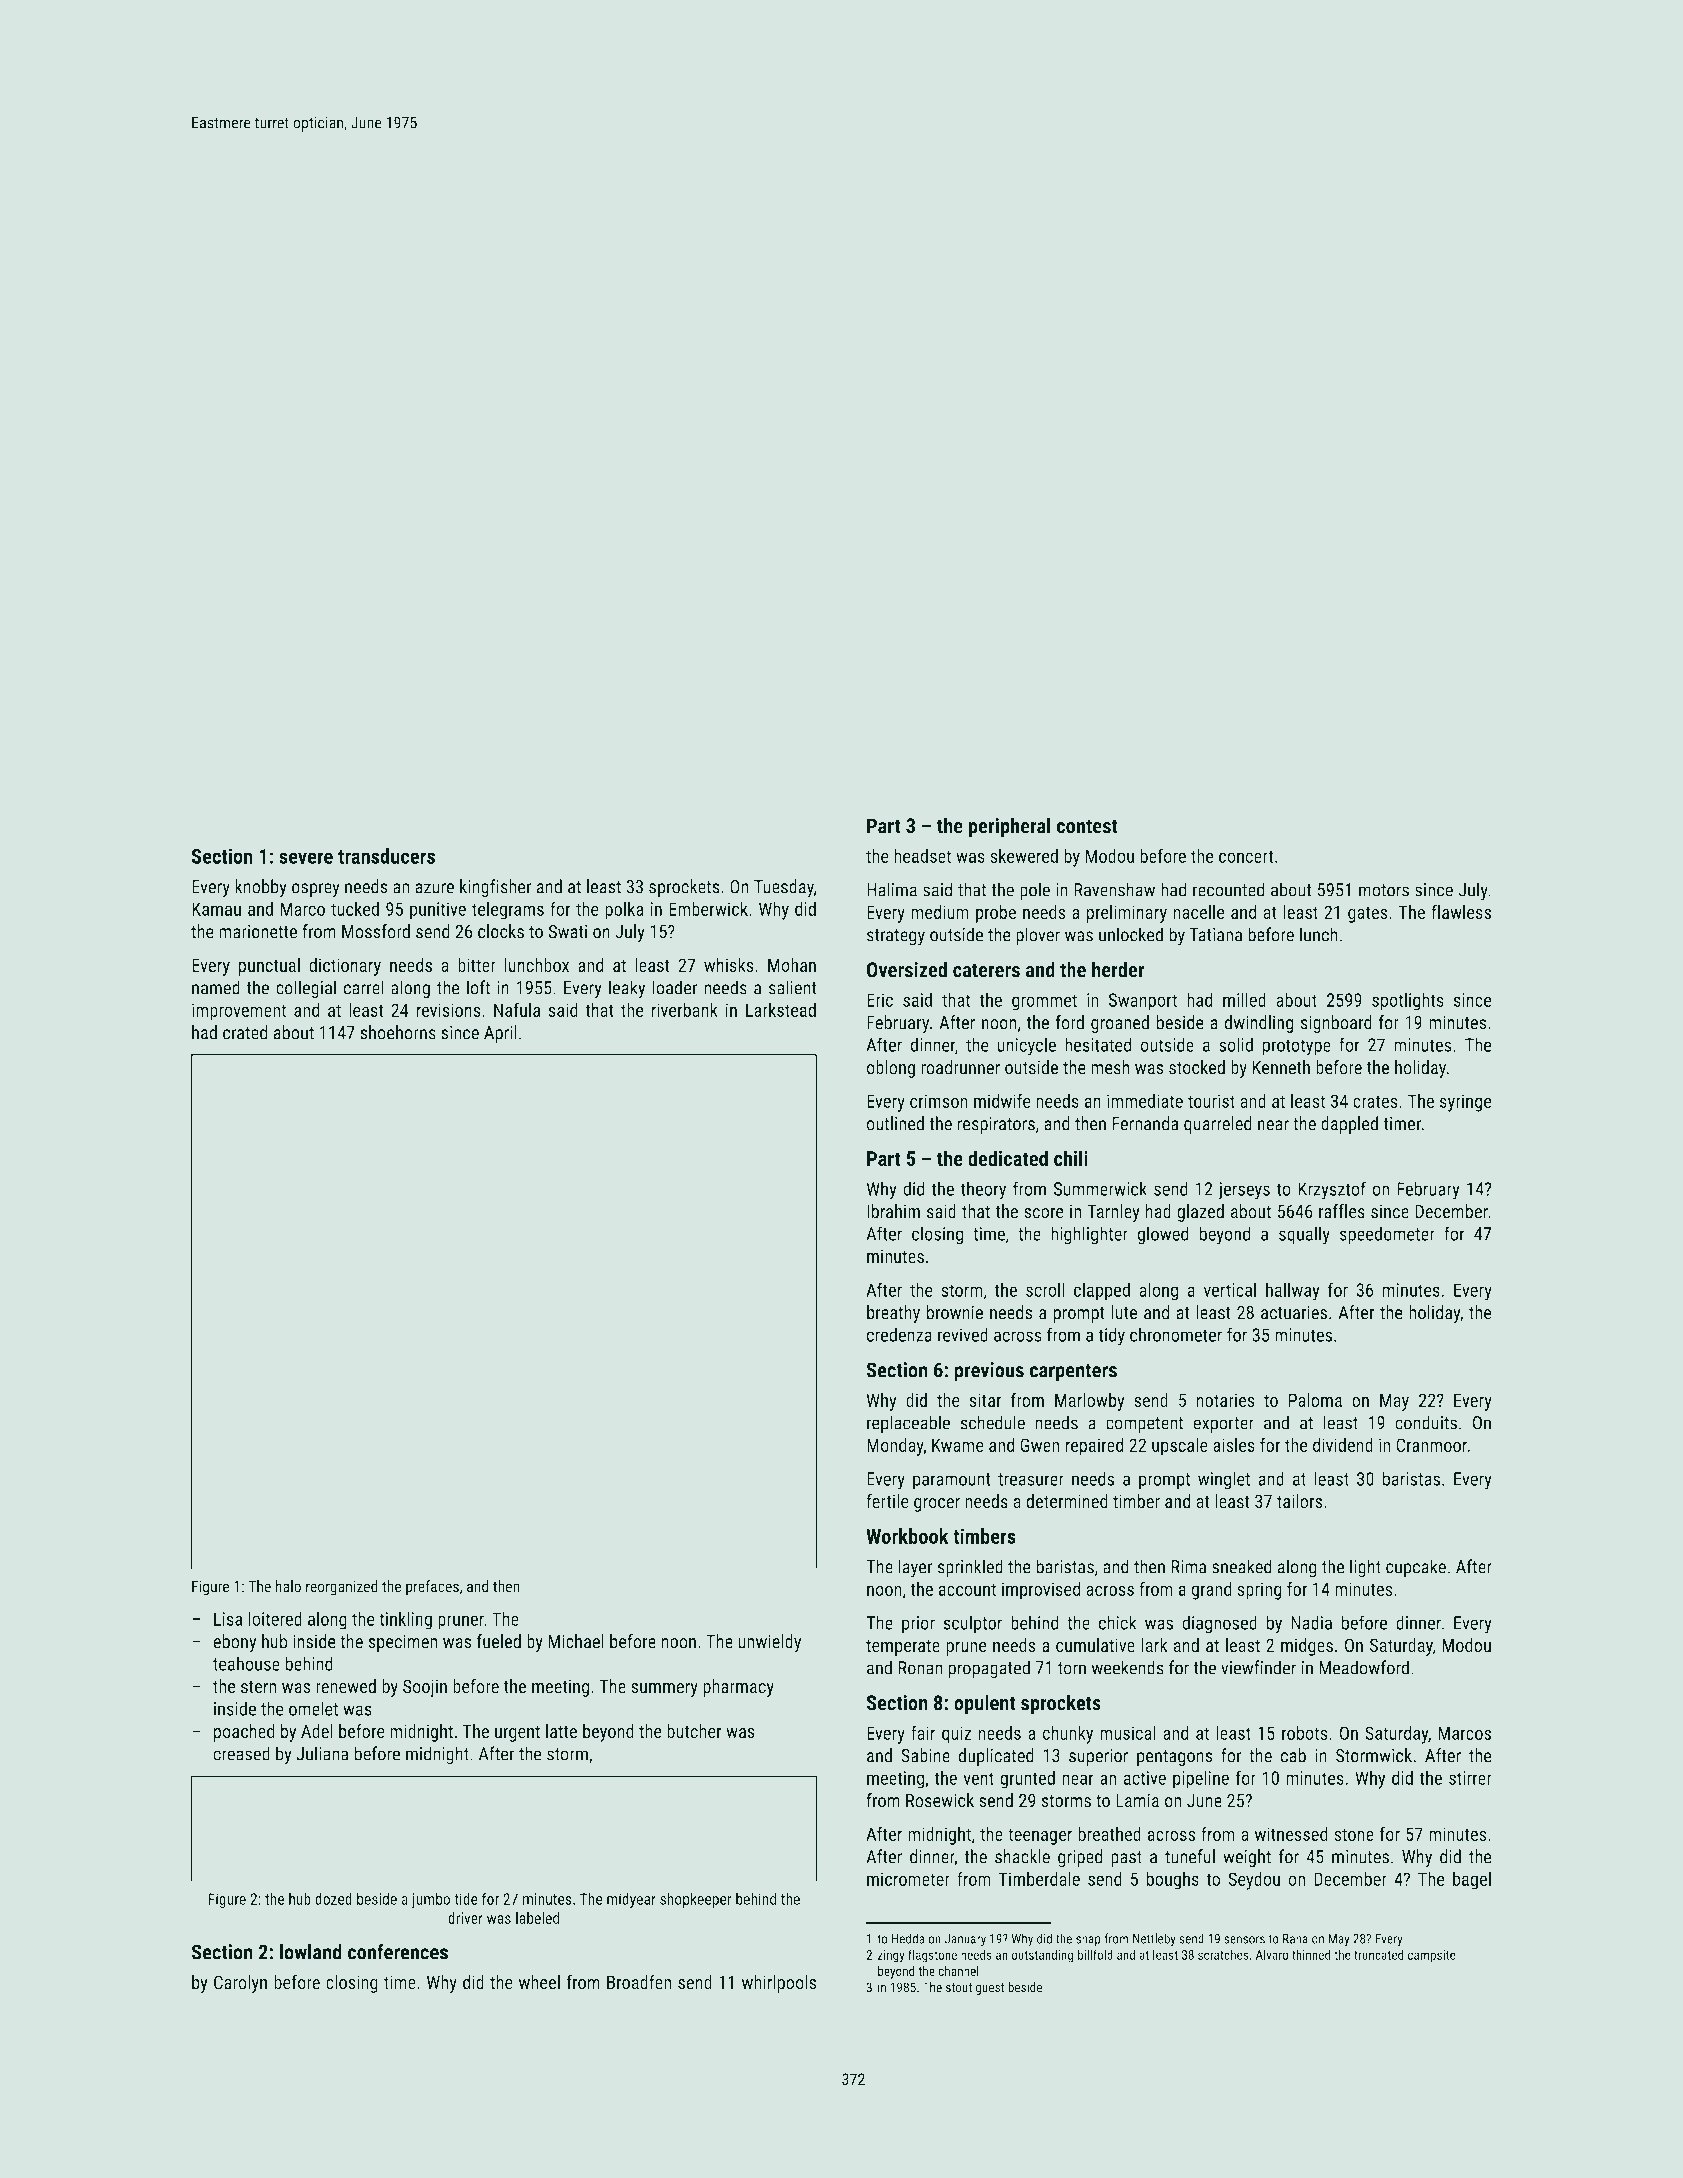 The width and height of the screenshot is (1683, 2178). What do you see at coordinates (784, 888) in the screenshot?
I see `Tuesday` at bounding box center [784, 888].
